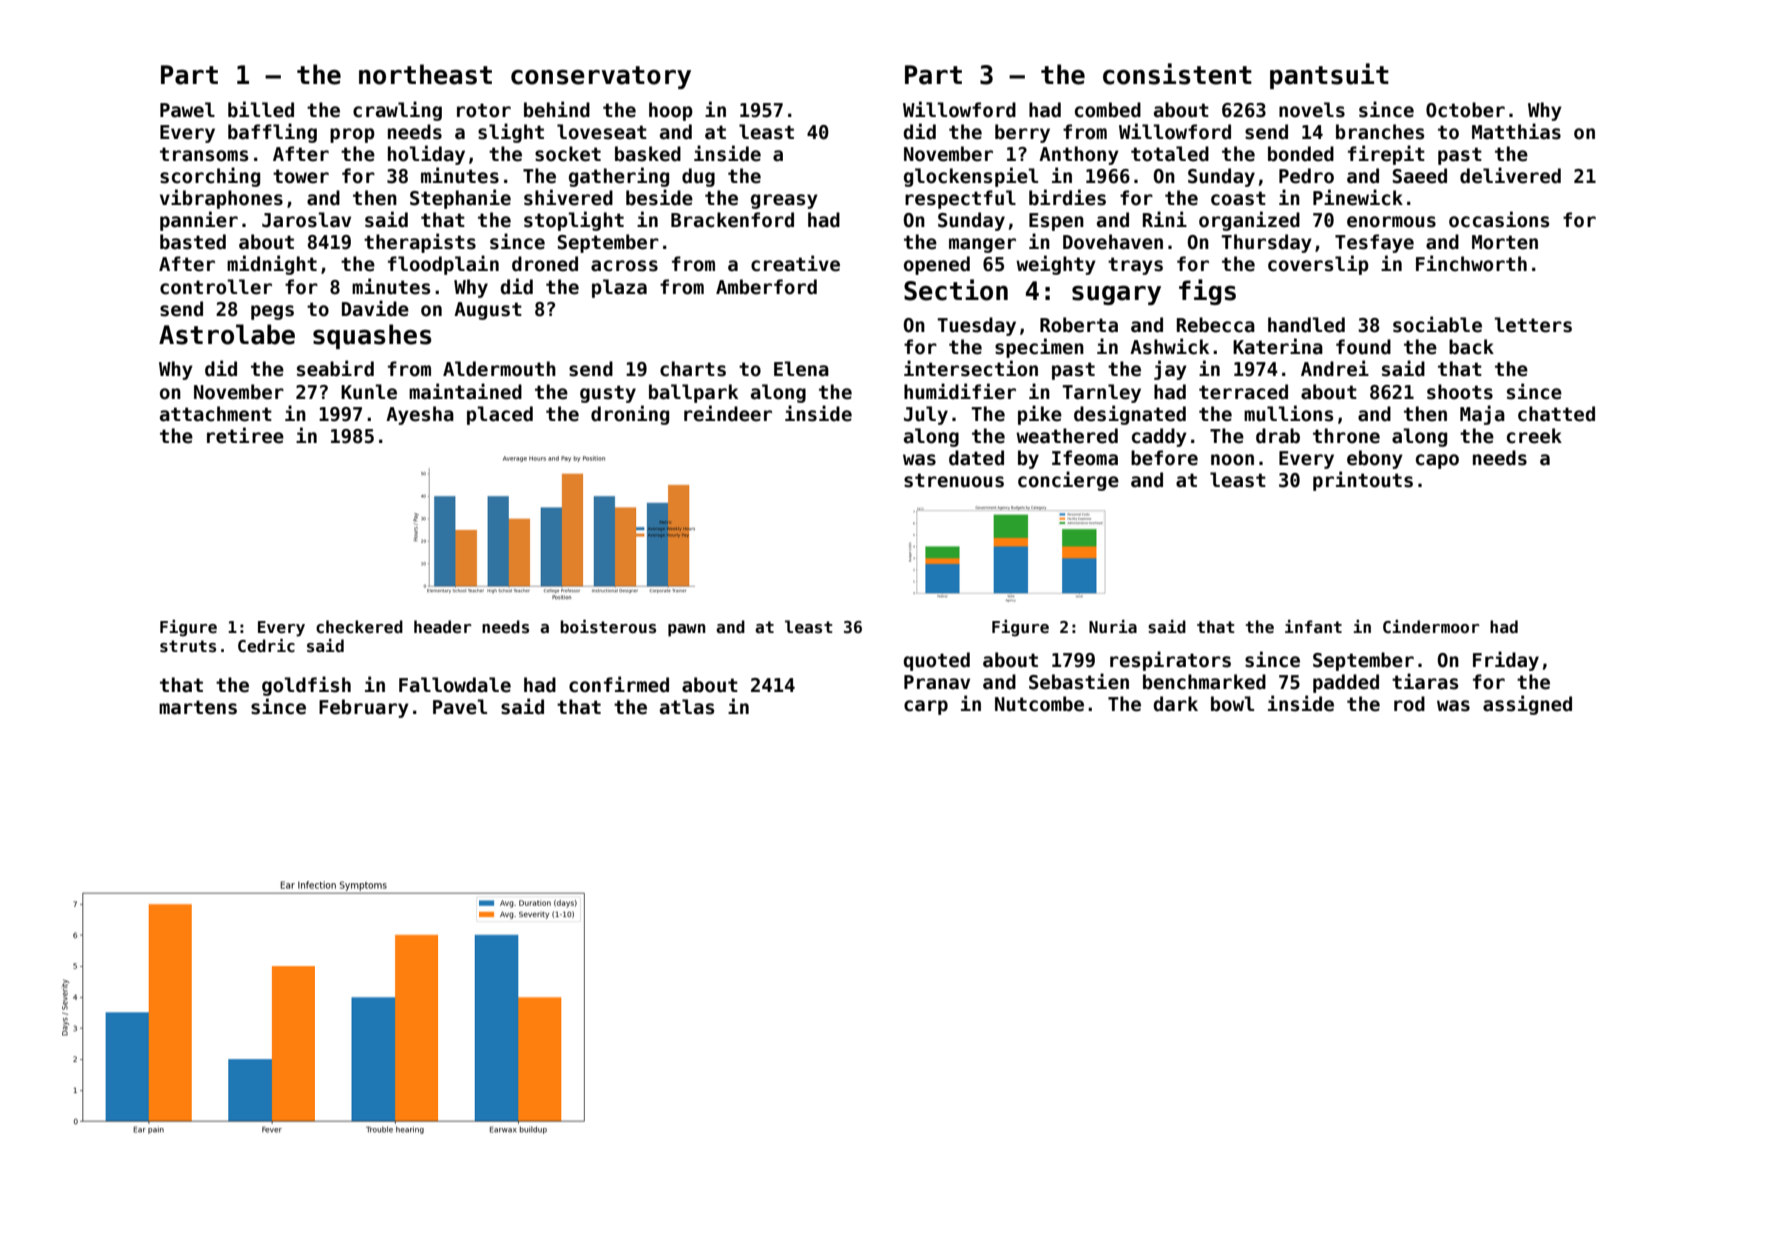 This screenshot has height=1249, width=1766. What do you see at coordinates (1460, 392) in the screenshot?
I see `shoots` at bounding box center [1460, 392].
